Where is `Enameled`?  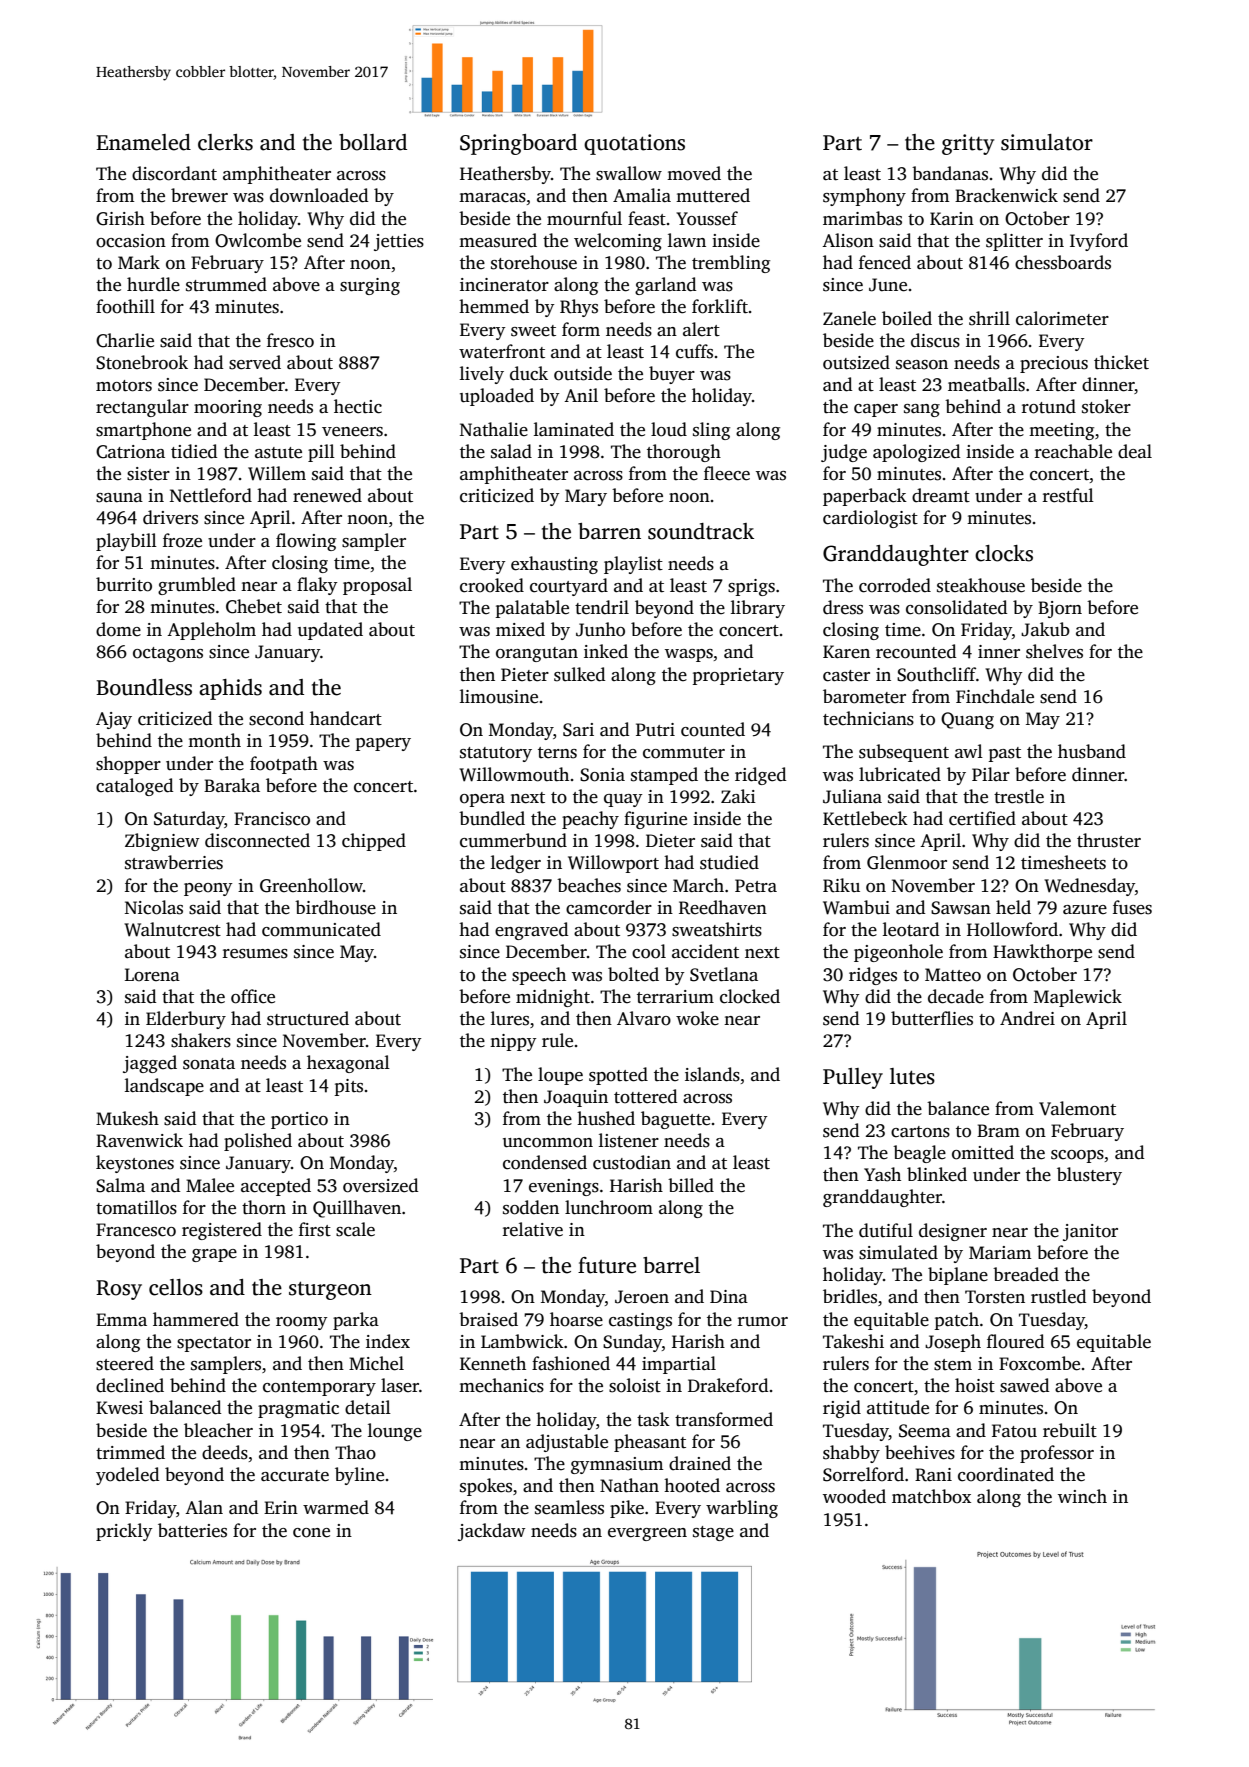 Enameled is located at coordinates (143, 142).
